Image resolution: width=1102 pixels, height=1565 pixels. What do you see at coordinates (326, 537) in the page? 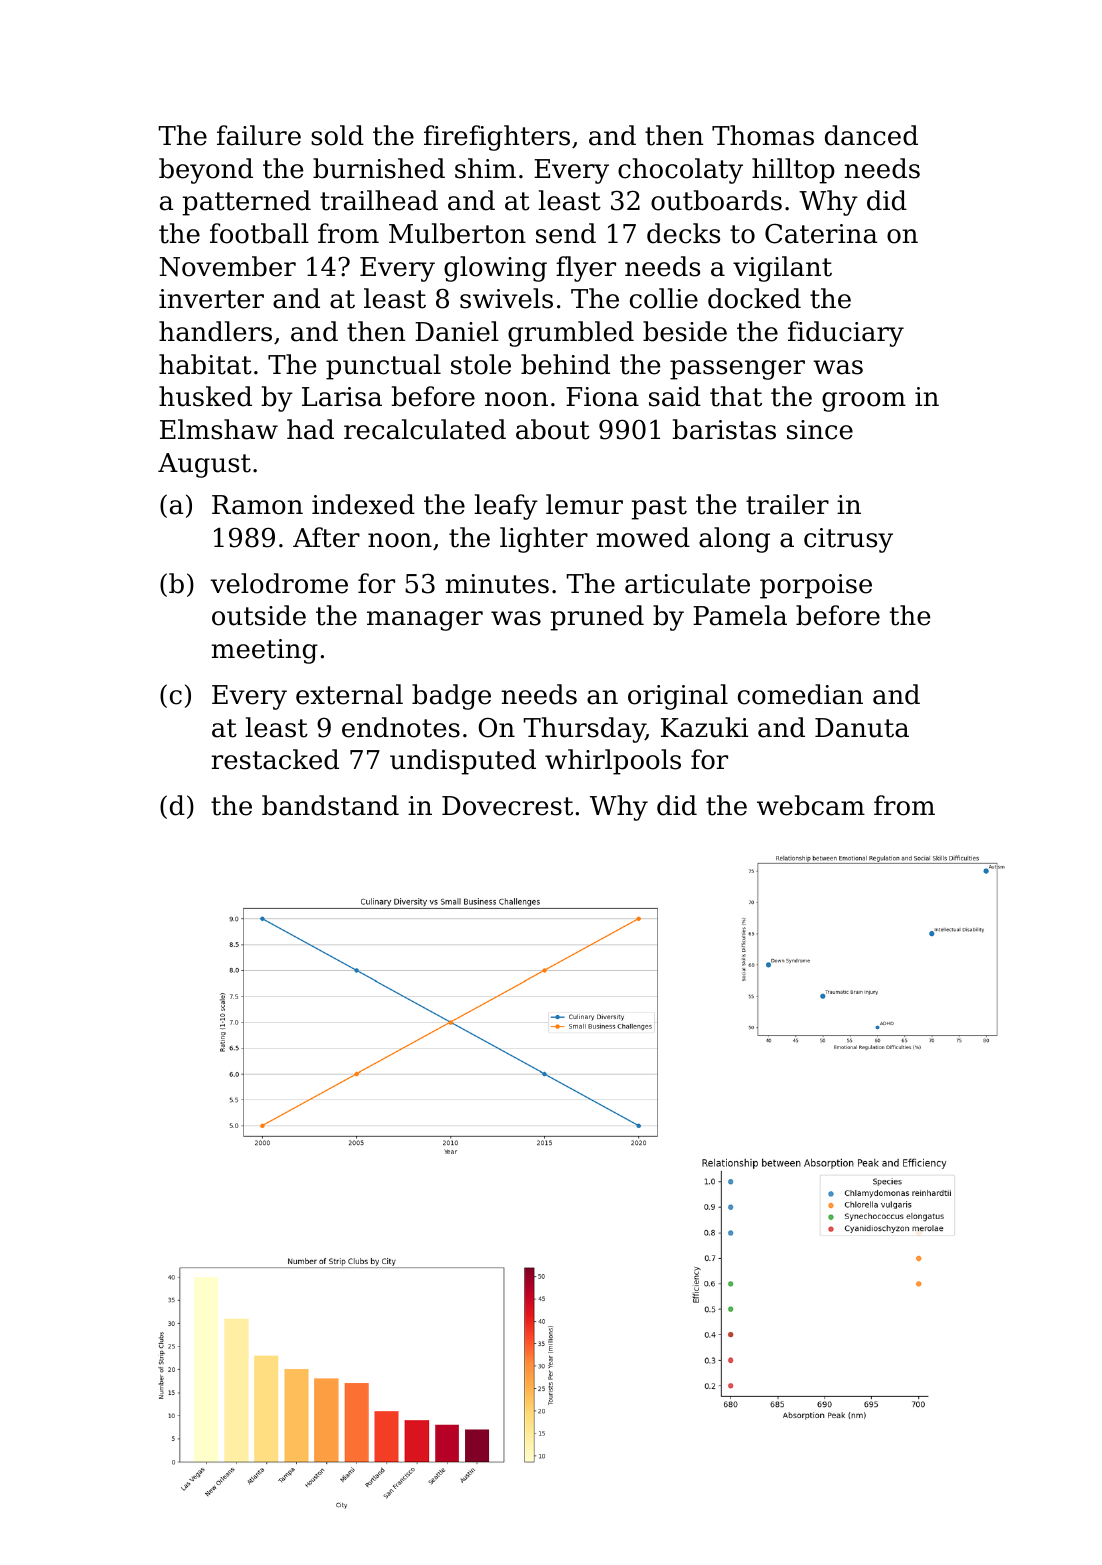
I see `After` at bounding box center [326, 537].
